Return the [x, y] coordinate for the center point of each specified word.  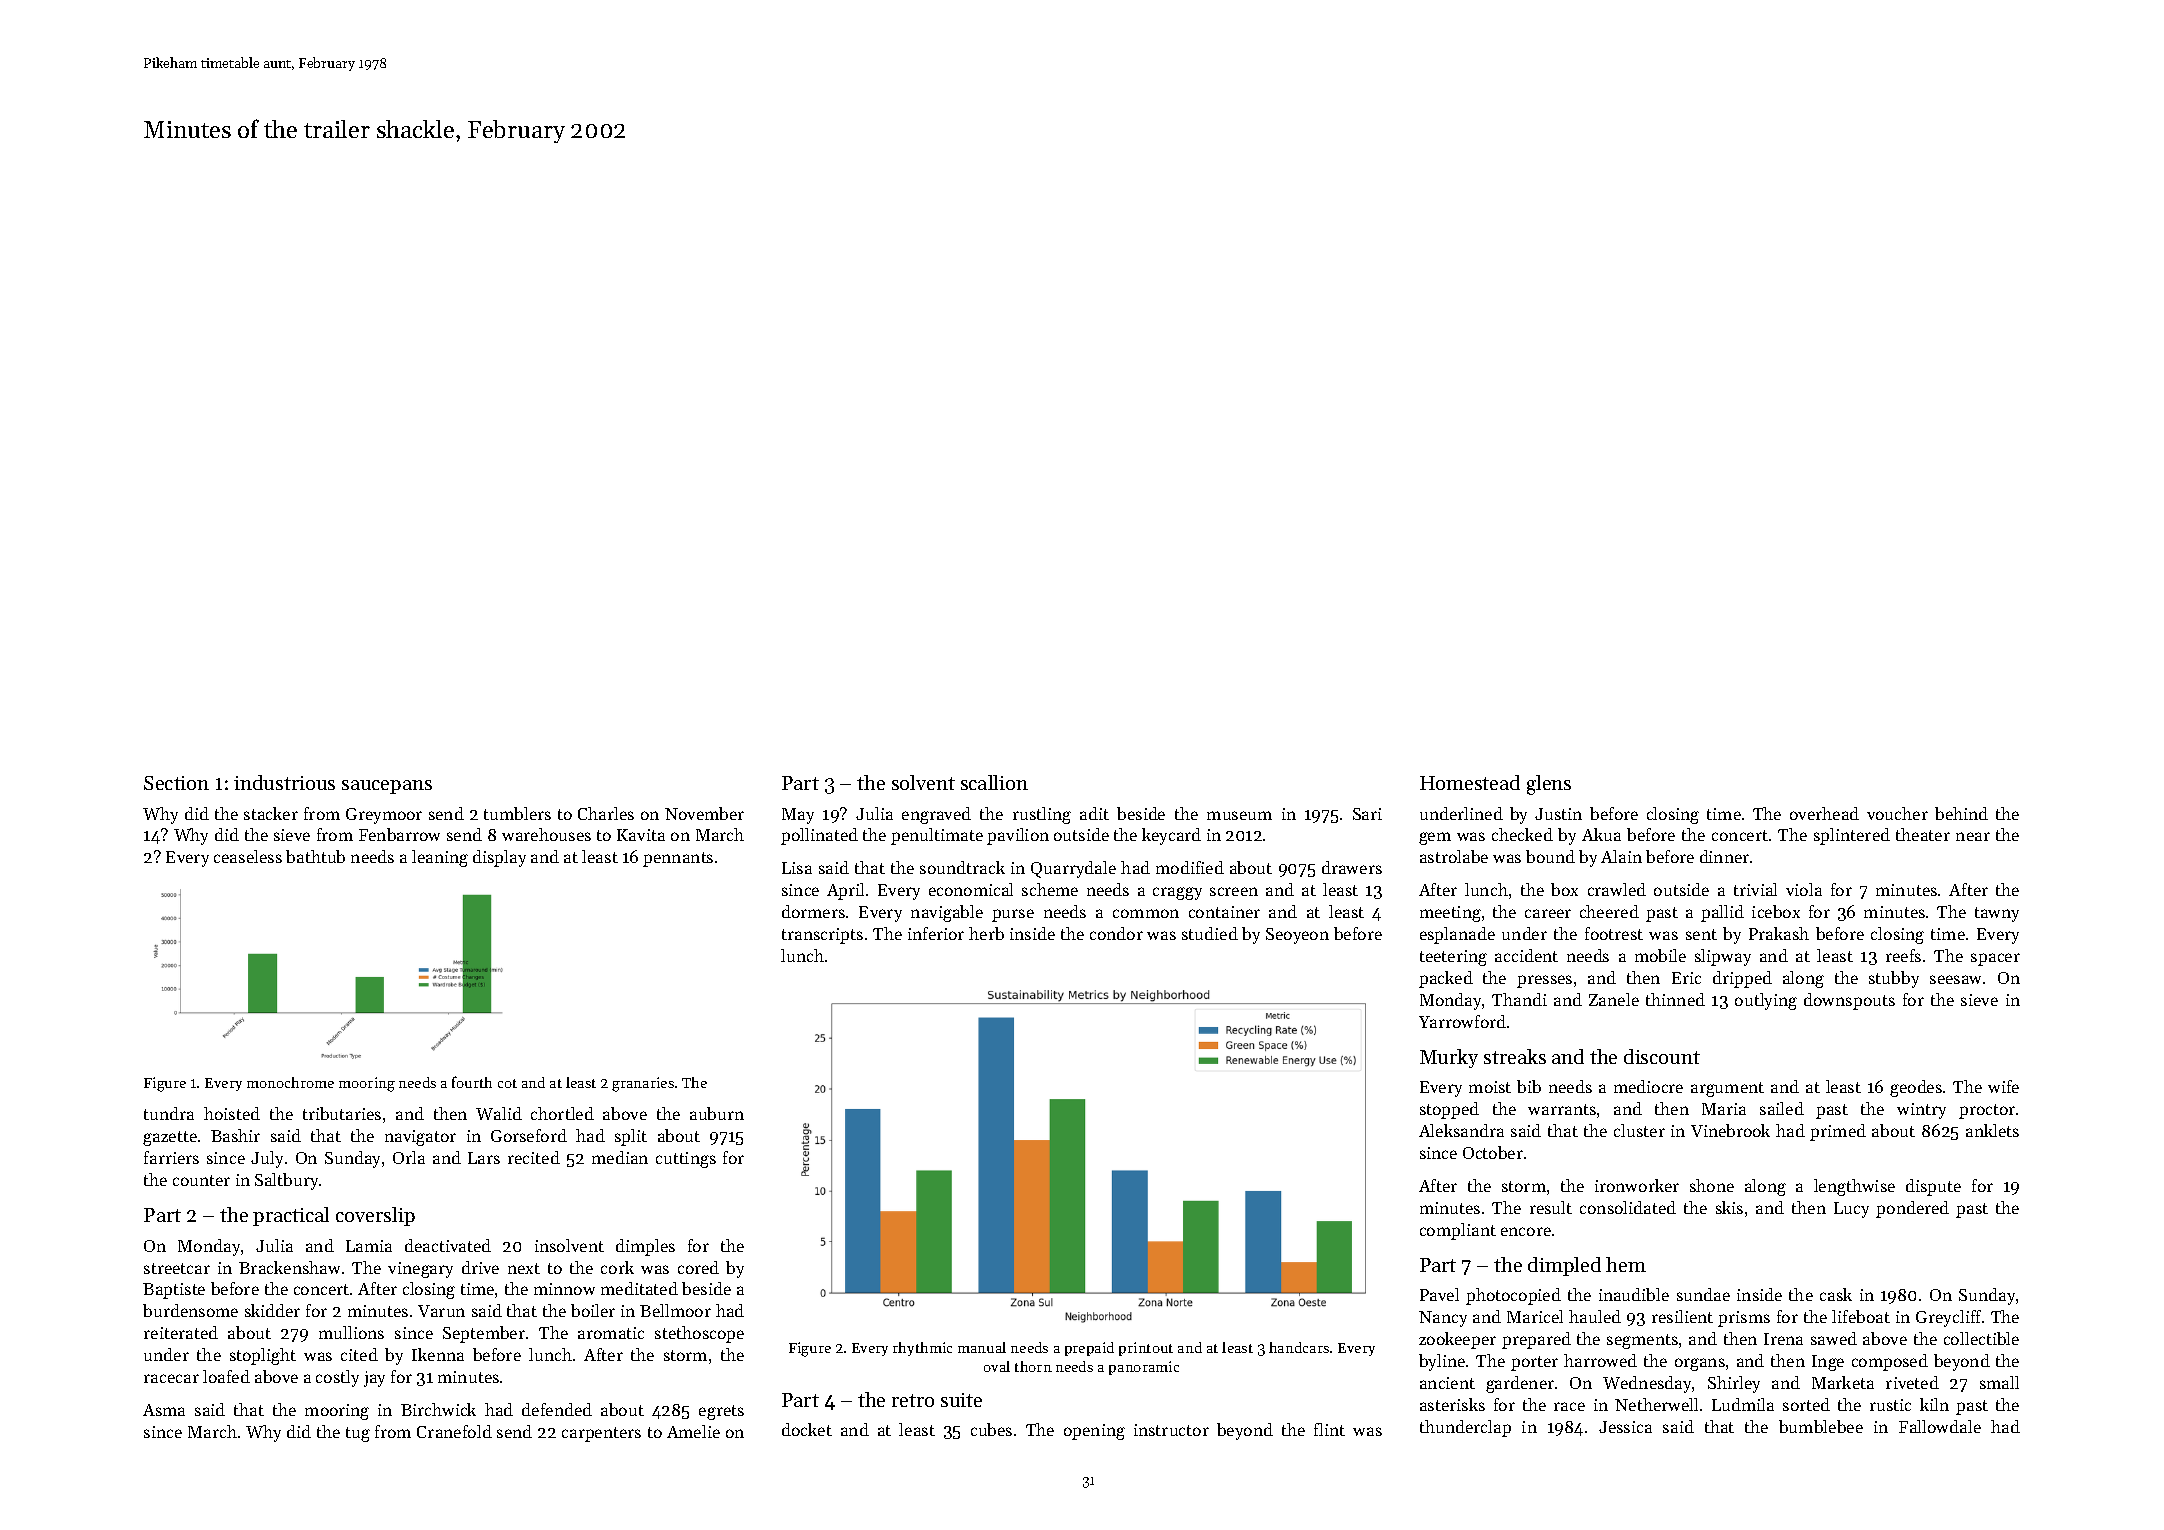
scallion [994, 782]
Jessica [1625, 1427]
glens [1549, 785]
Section [176, 783]
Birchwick [438, 1409]
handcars [1299, 1347]
